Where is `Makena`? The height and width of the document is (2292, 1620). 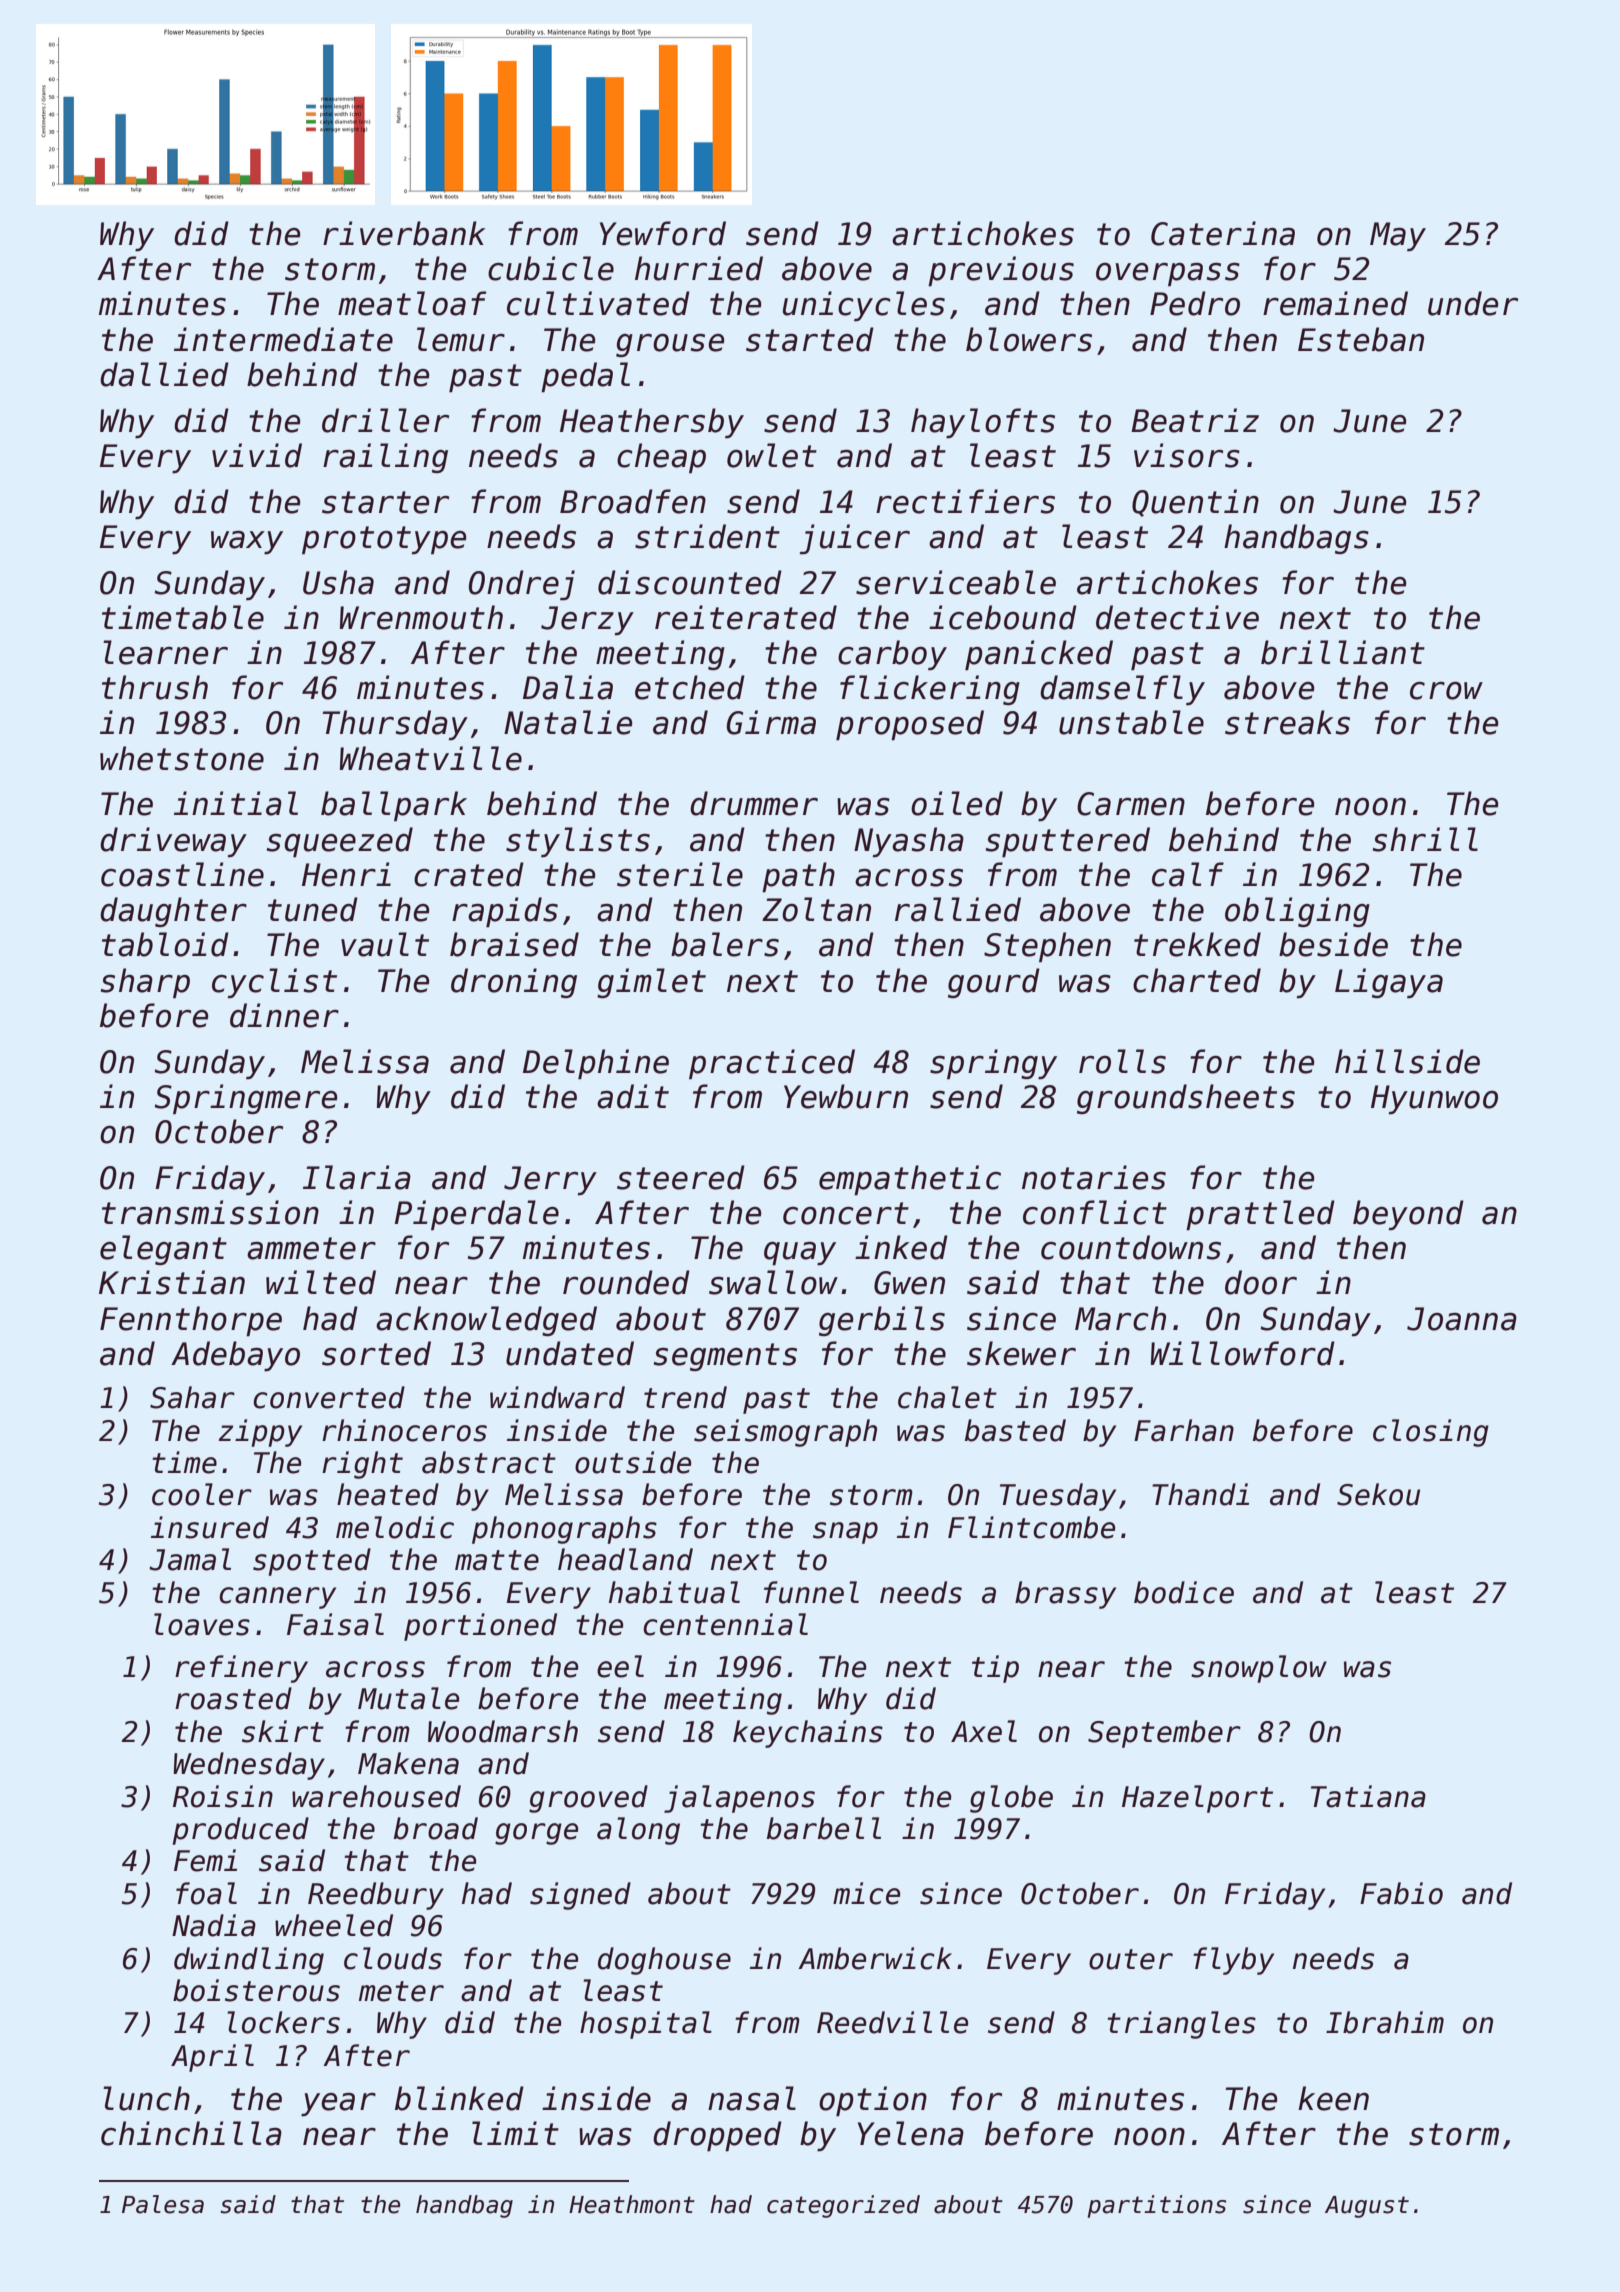
Makena is located at coordinates (408, 1763).
